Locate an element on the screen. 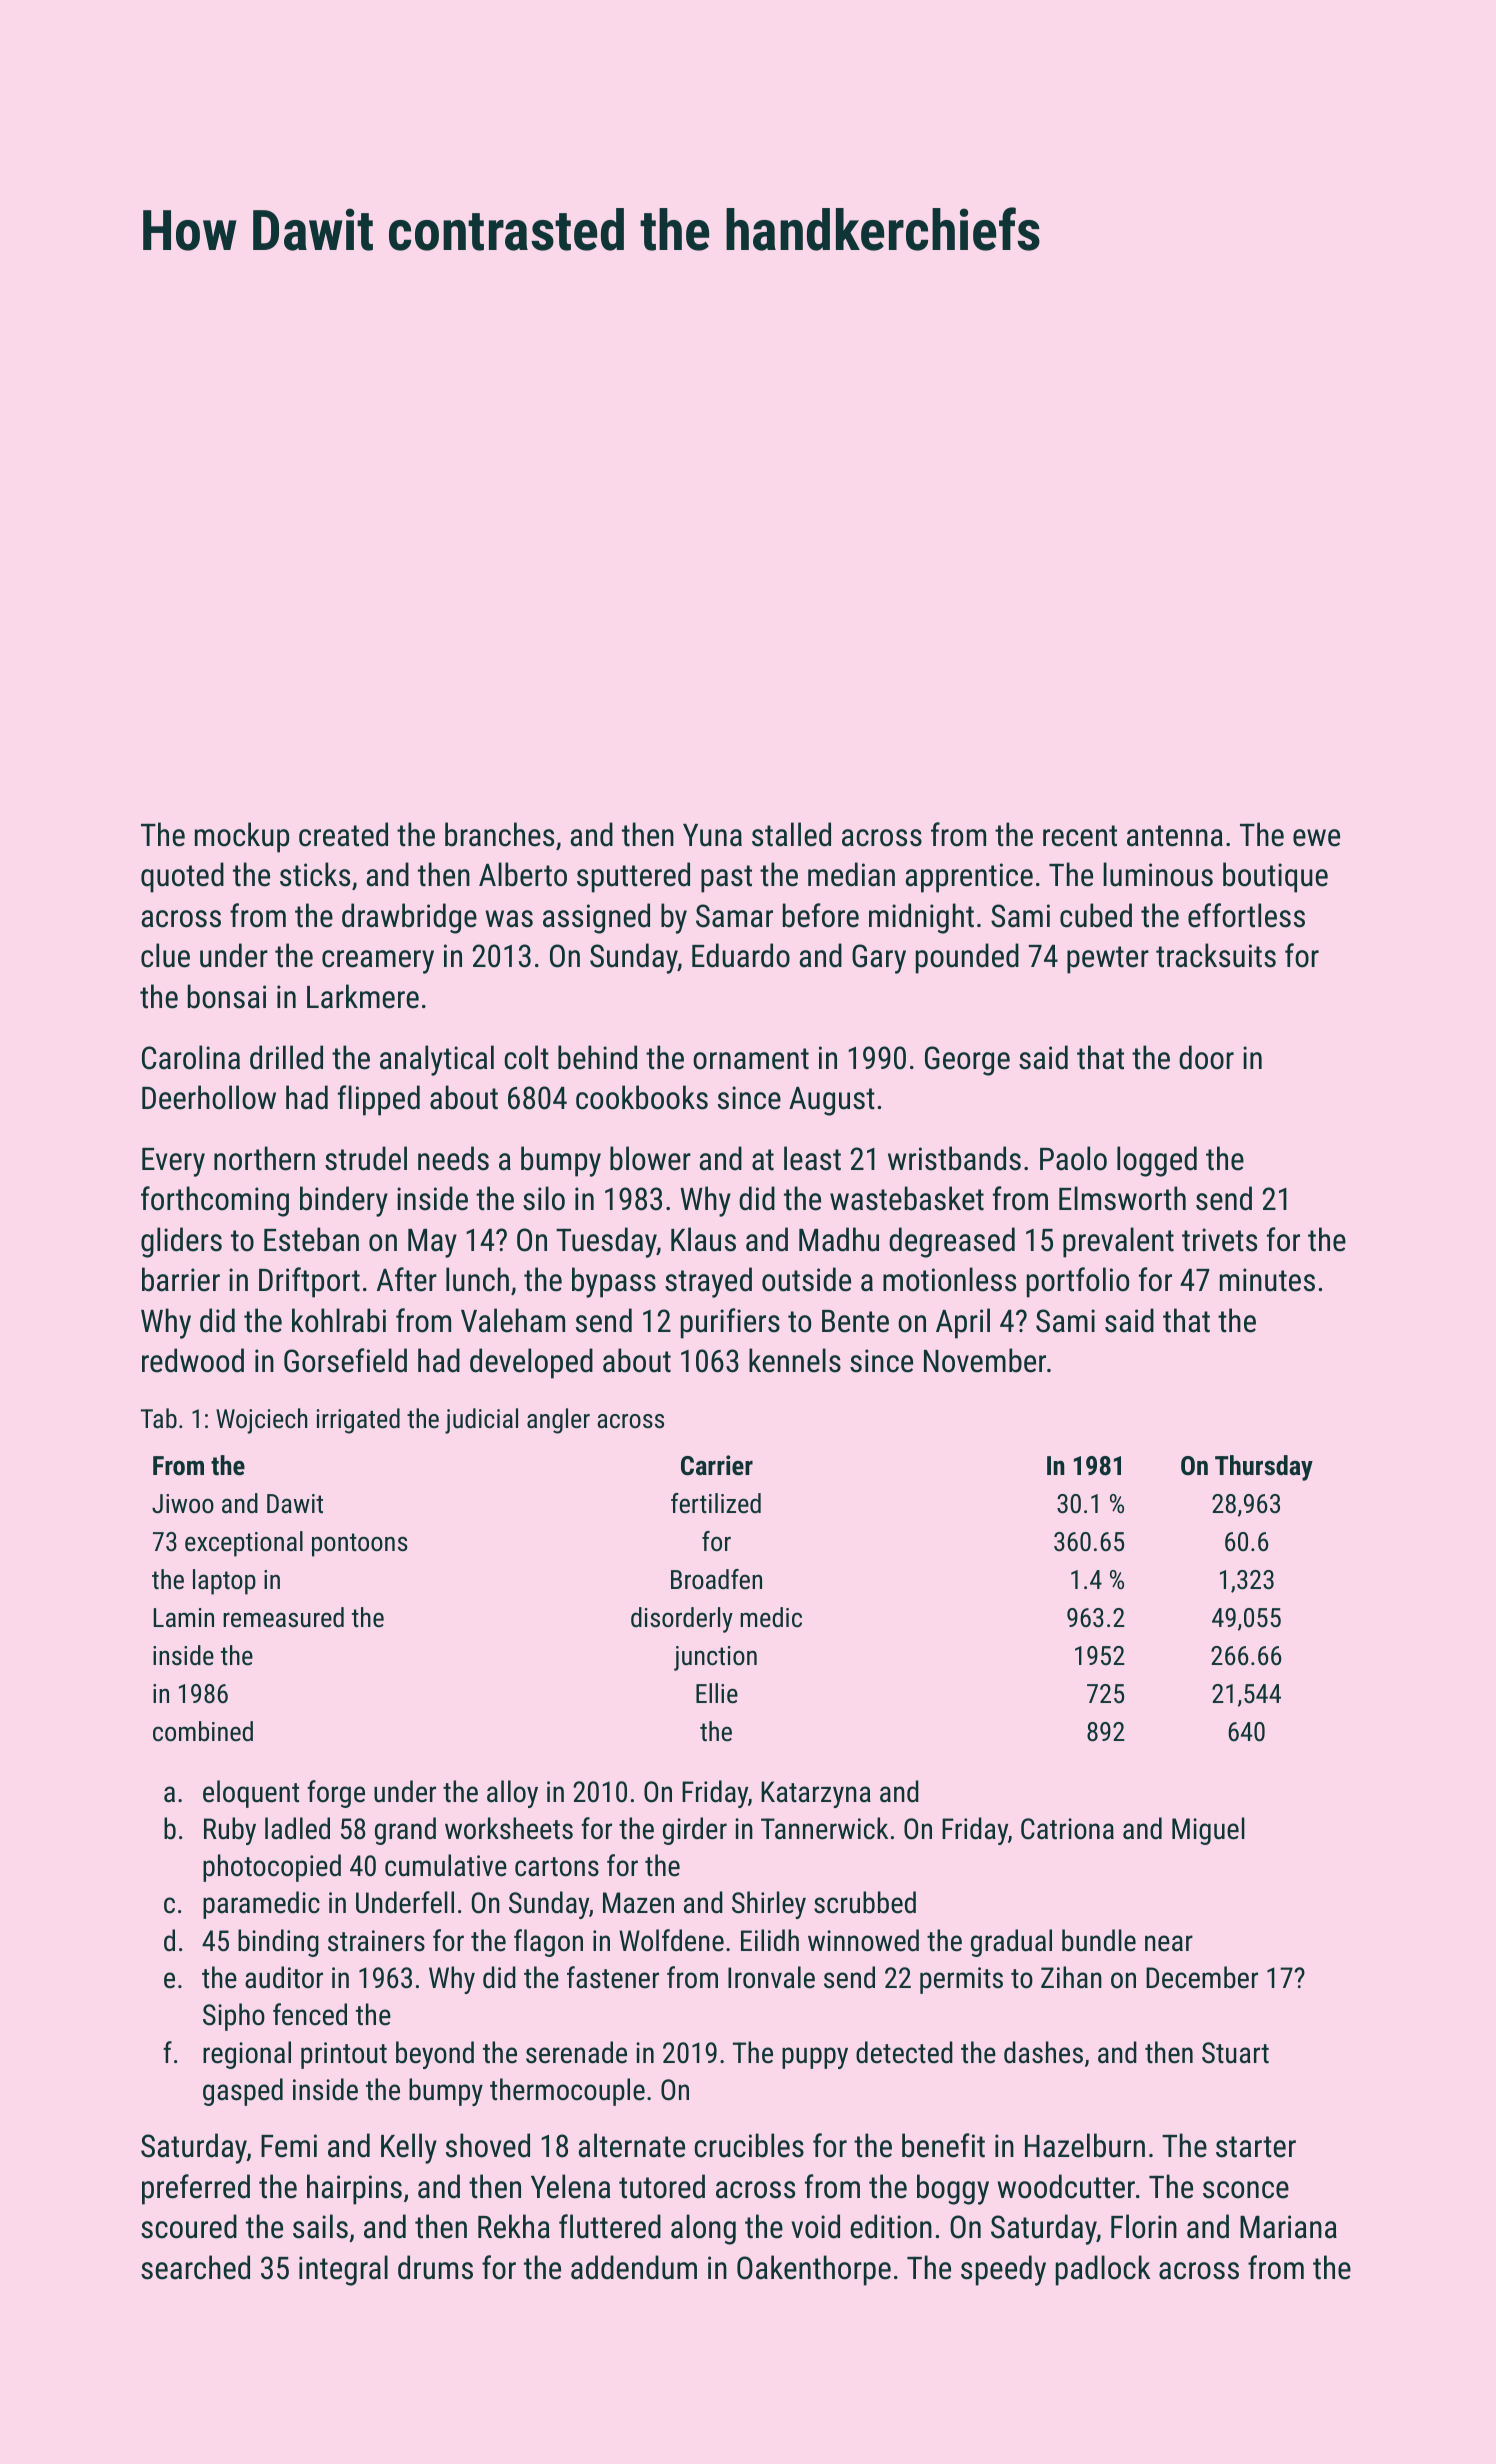 Image resolution: width=1496 pixels, height=2464 pixels. Femi is located at coordinates (289, 2146).
